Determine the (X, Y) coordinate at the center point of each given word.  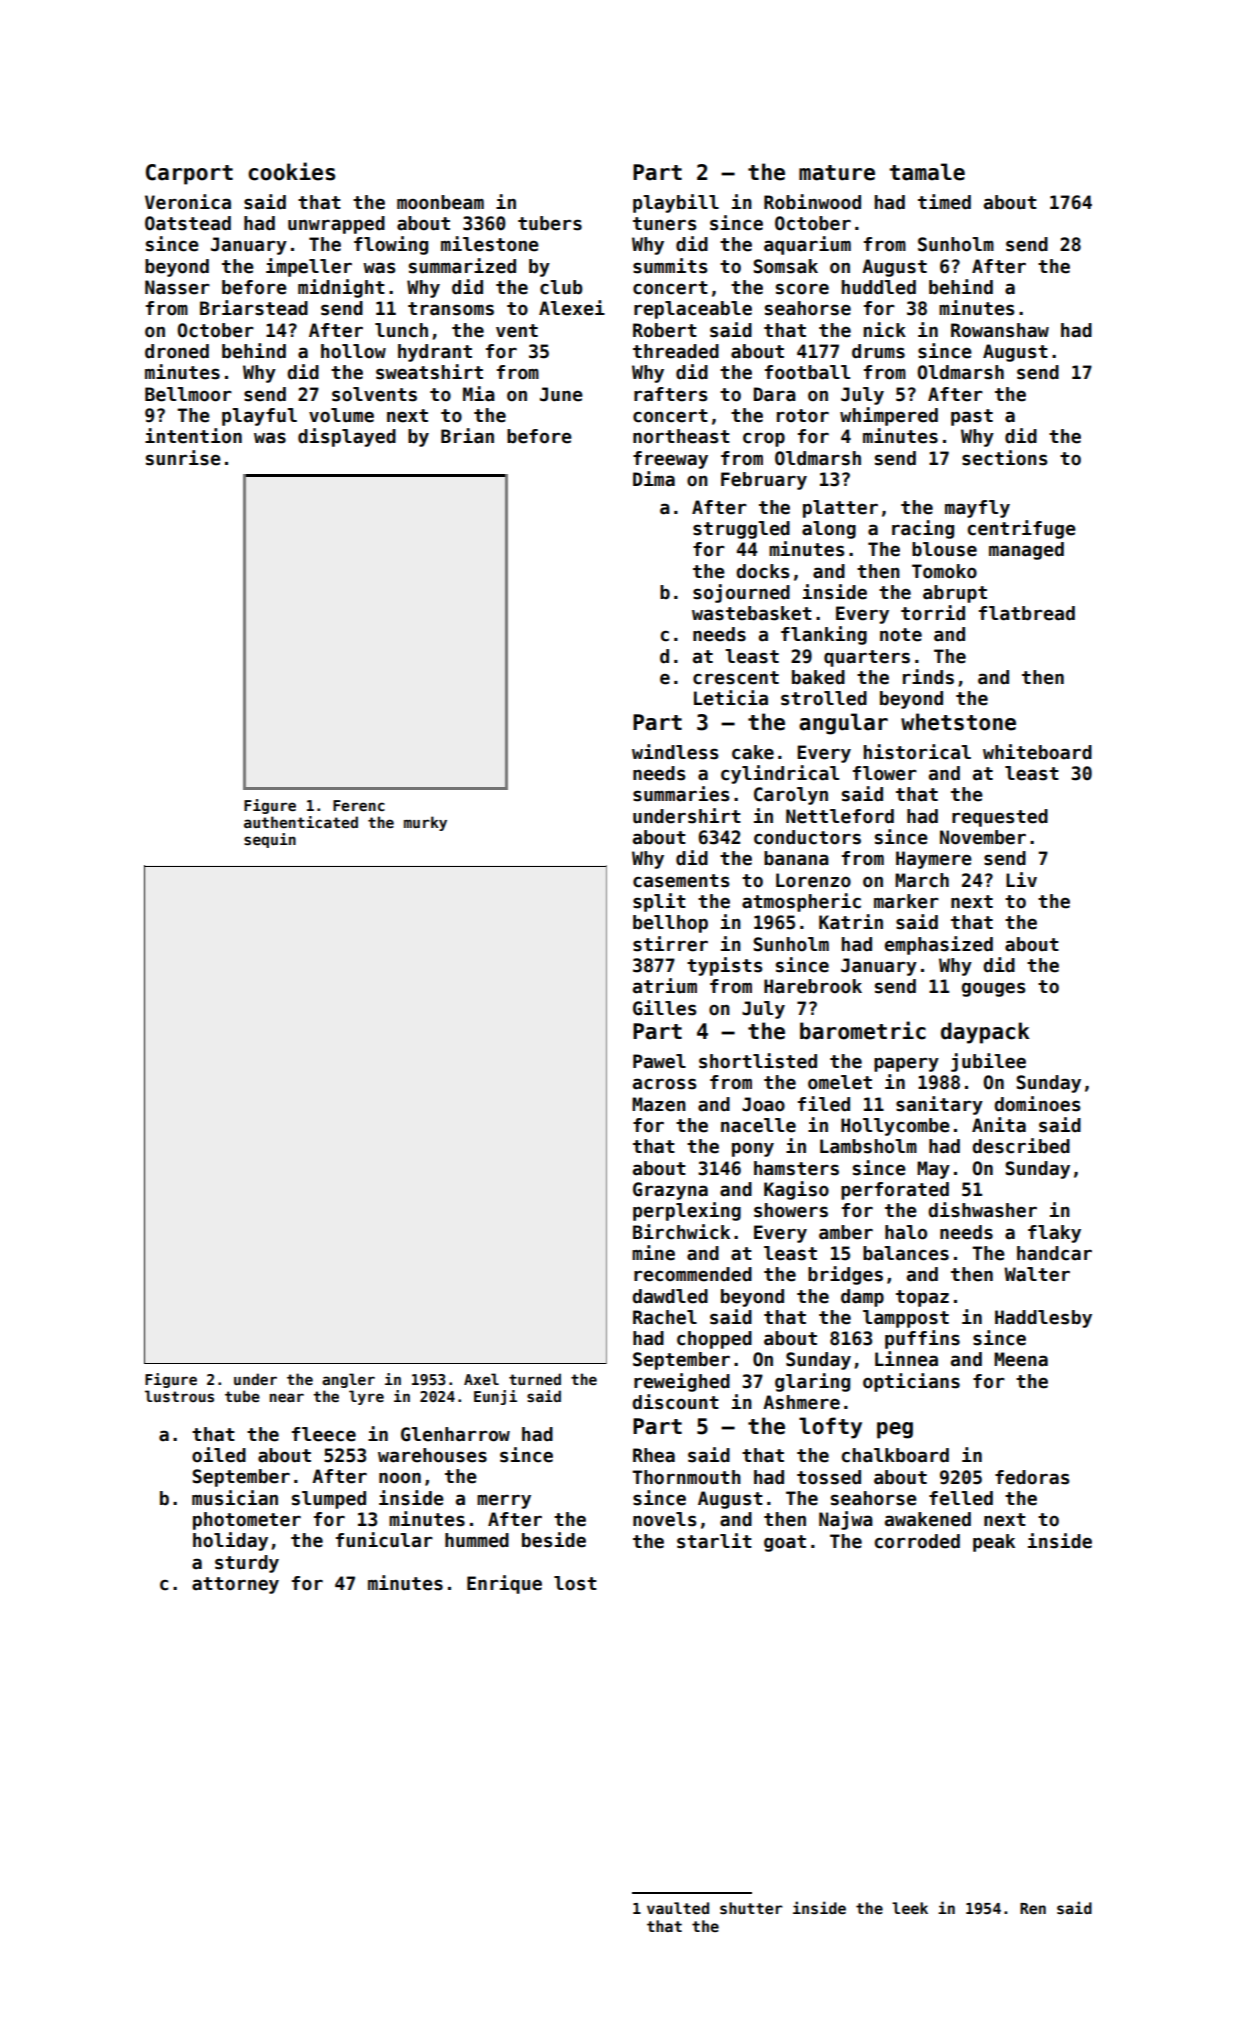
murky (425, 823)
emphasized (939, 945)
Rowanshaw (1000, 330)
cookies (291, 171)
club (561, 287)
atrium (665, 986)
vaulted (678, 1908)
